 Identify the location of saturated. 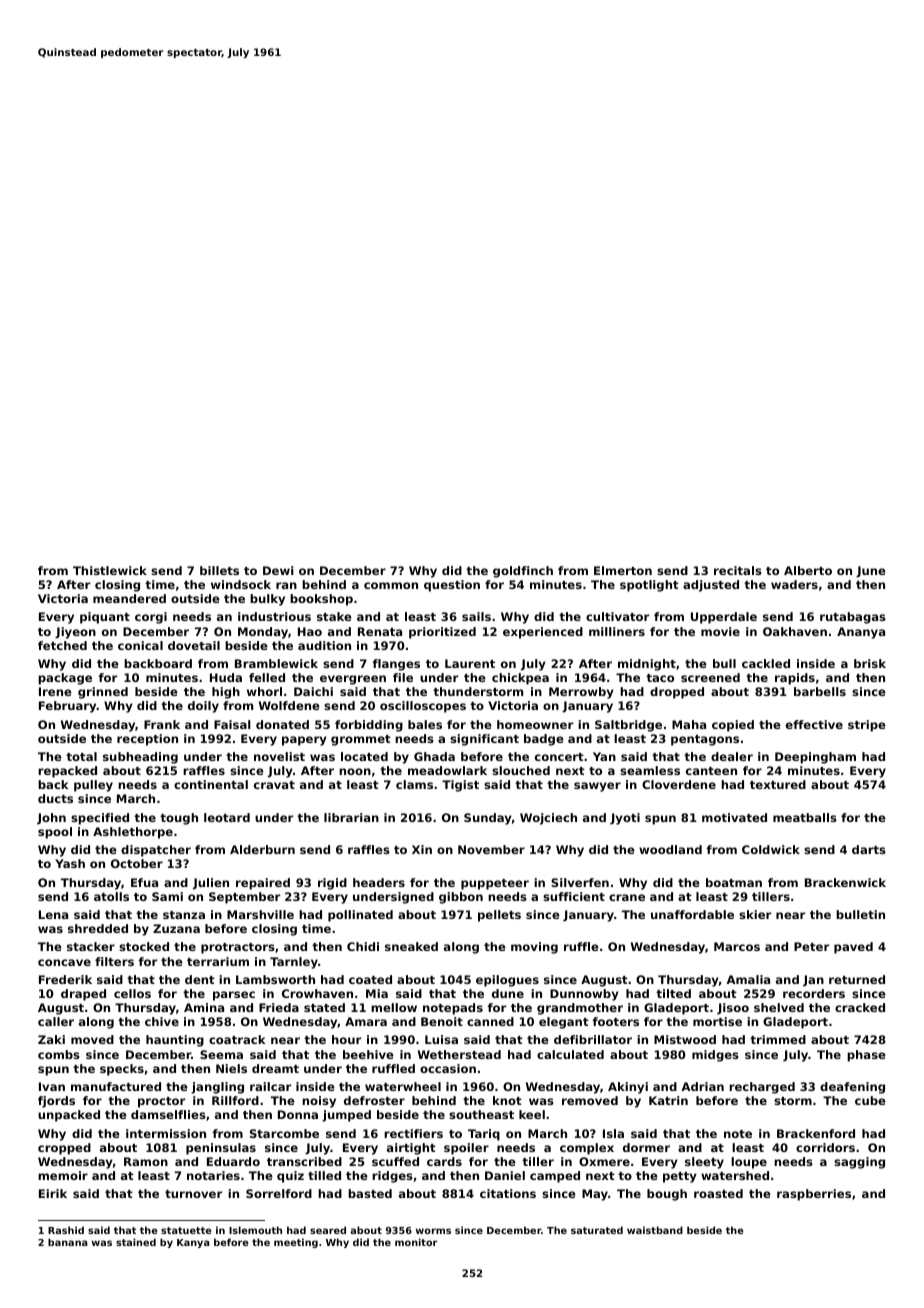
(597, 1230).
